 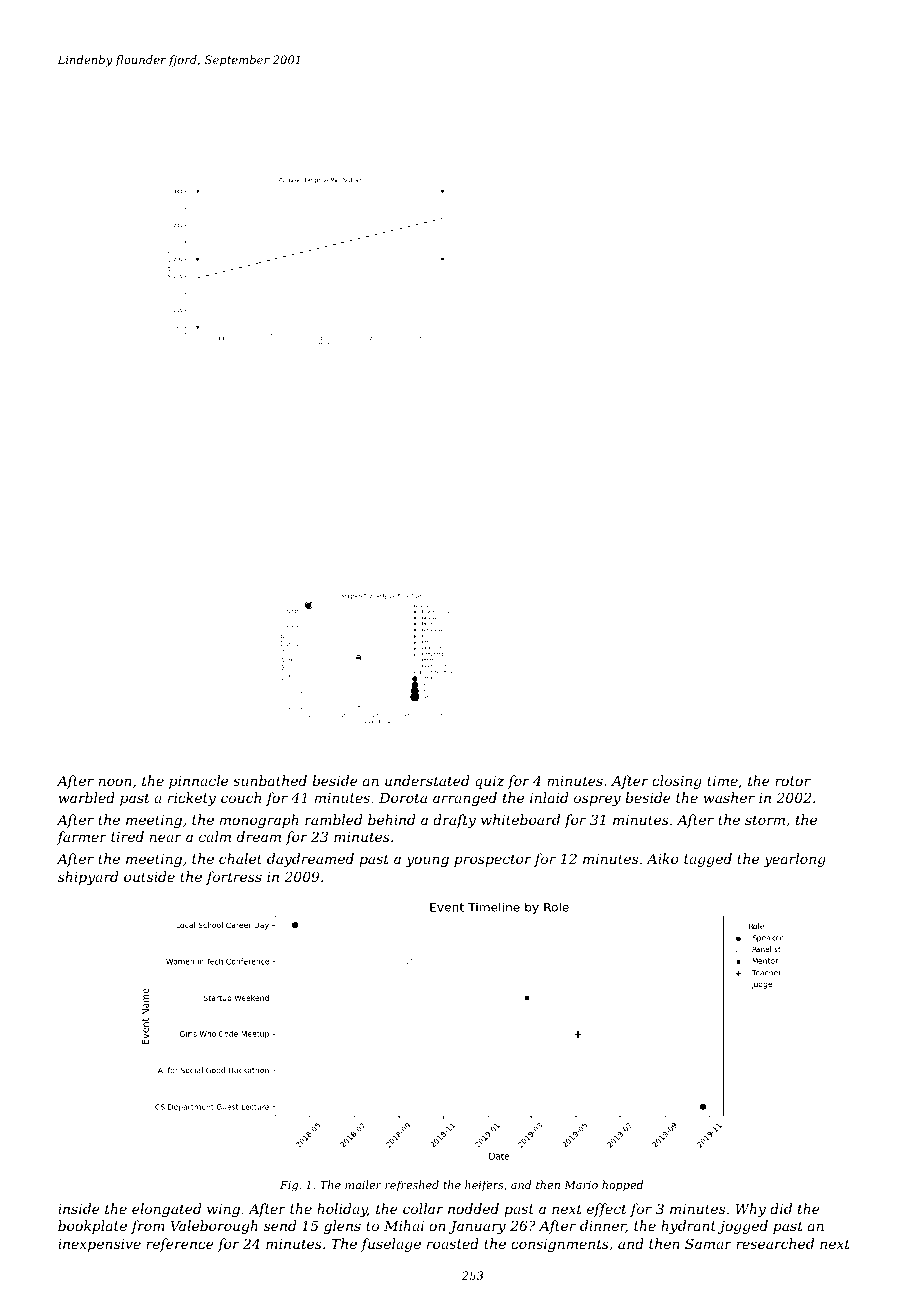 I want to click on yearlong, so click(x=795, y=860).
